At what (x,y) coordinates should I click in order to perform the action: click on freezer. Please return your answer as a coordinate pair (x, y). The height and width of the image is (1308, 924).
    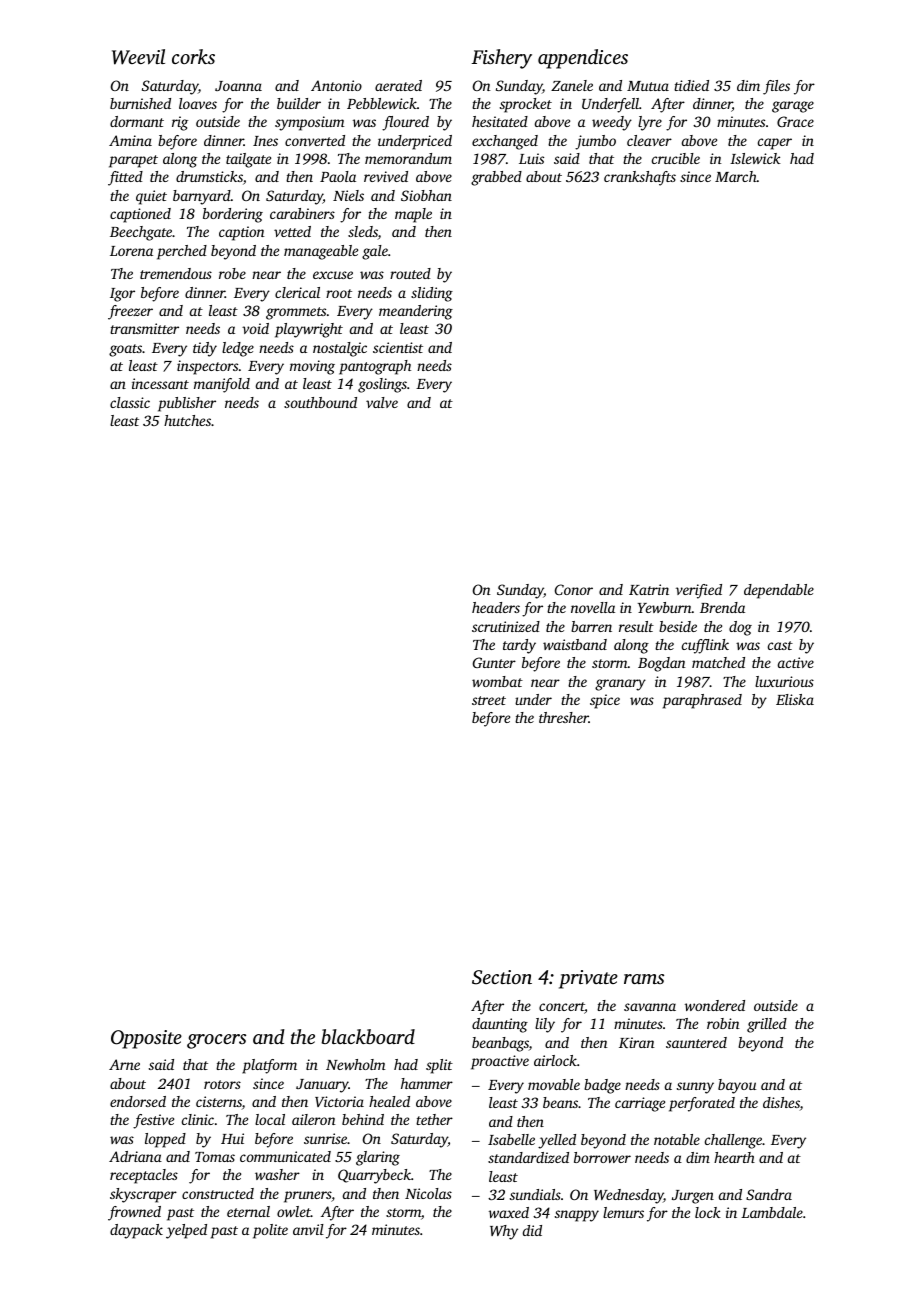
    Looking at the image, I should click on (130, 312).
